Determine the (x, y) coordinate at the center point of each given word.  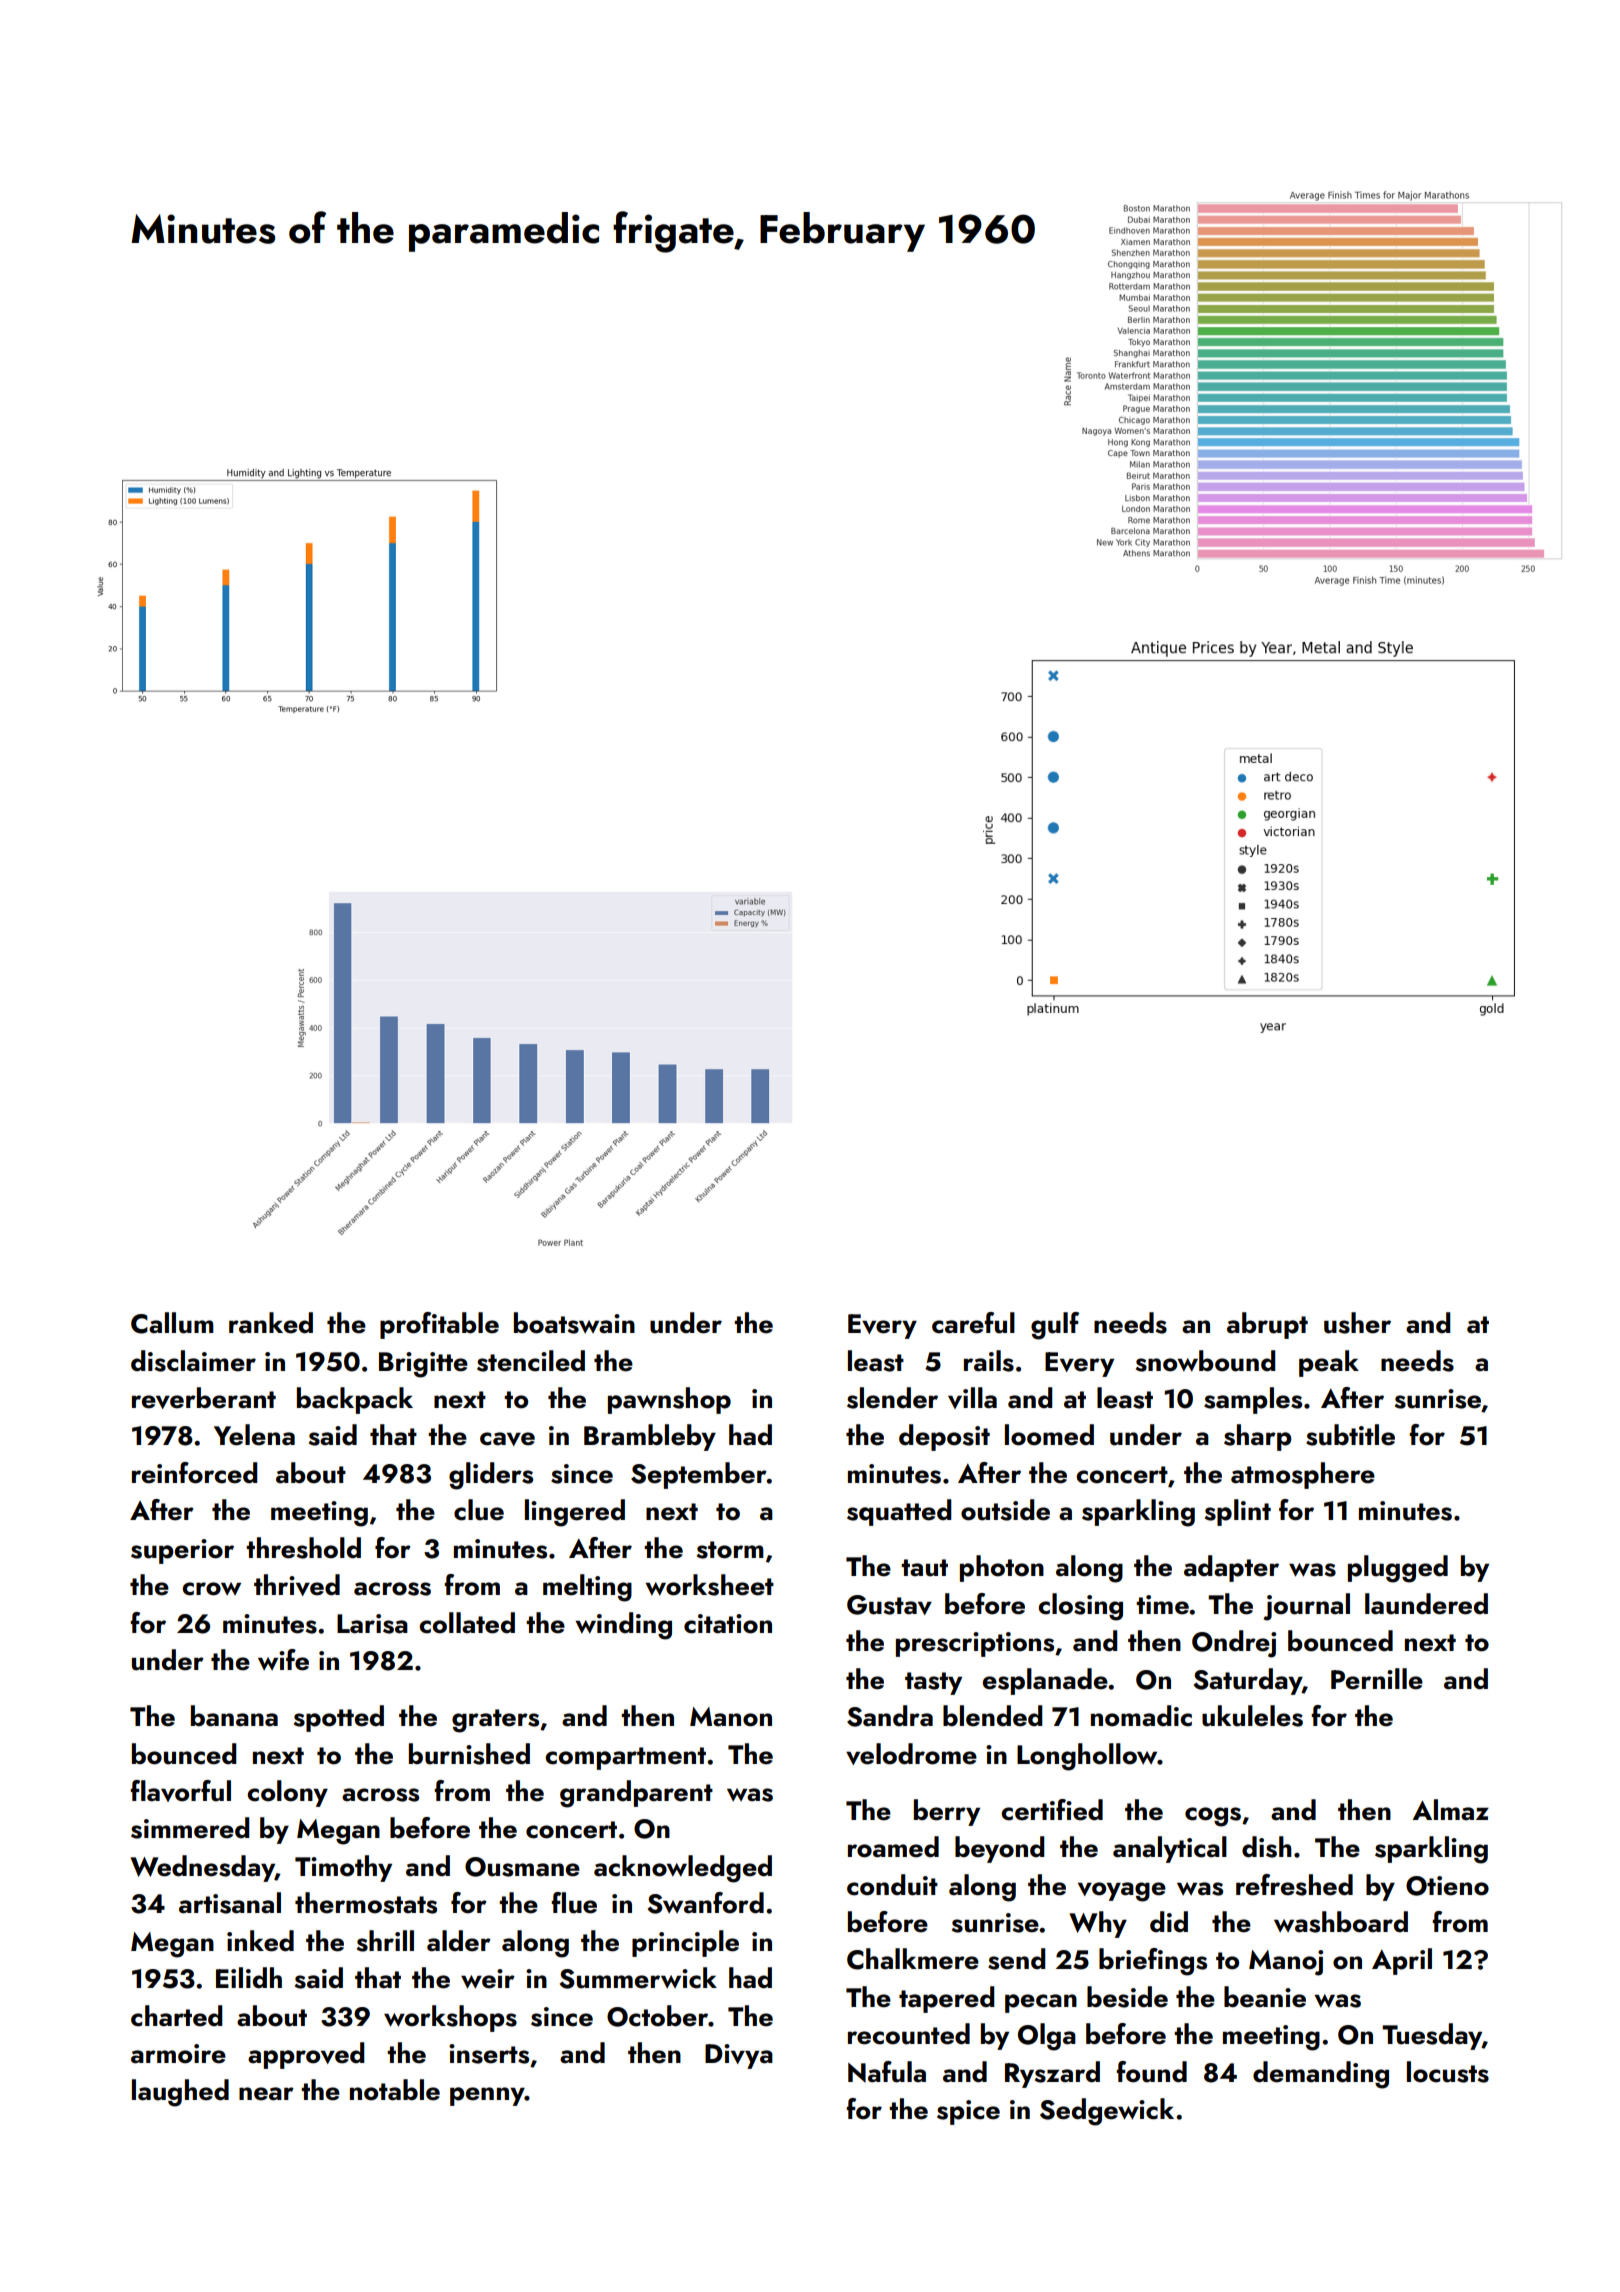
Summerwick (638, 1978)
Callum (172, 1323)
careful (973, 1323)
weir (488, 1979)
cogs (1213, 1817)
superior (182, 1551)
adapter (1231, 1568)
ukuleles (1252, 1716)
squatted (899, 1512)
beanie (1265, 1997)
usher (1357, 1323)
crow (211, 1589)
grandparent (636, 1794)
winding (623, 1626)
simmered (190, 1828)
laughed (180, 2093)
